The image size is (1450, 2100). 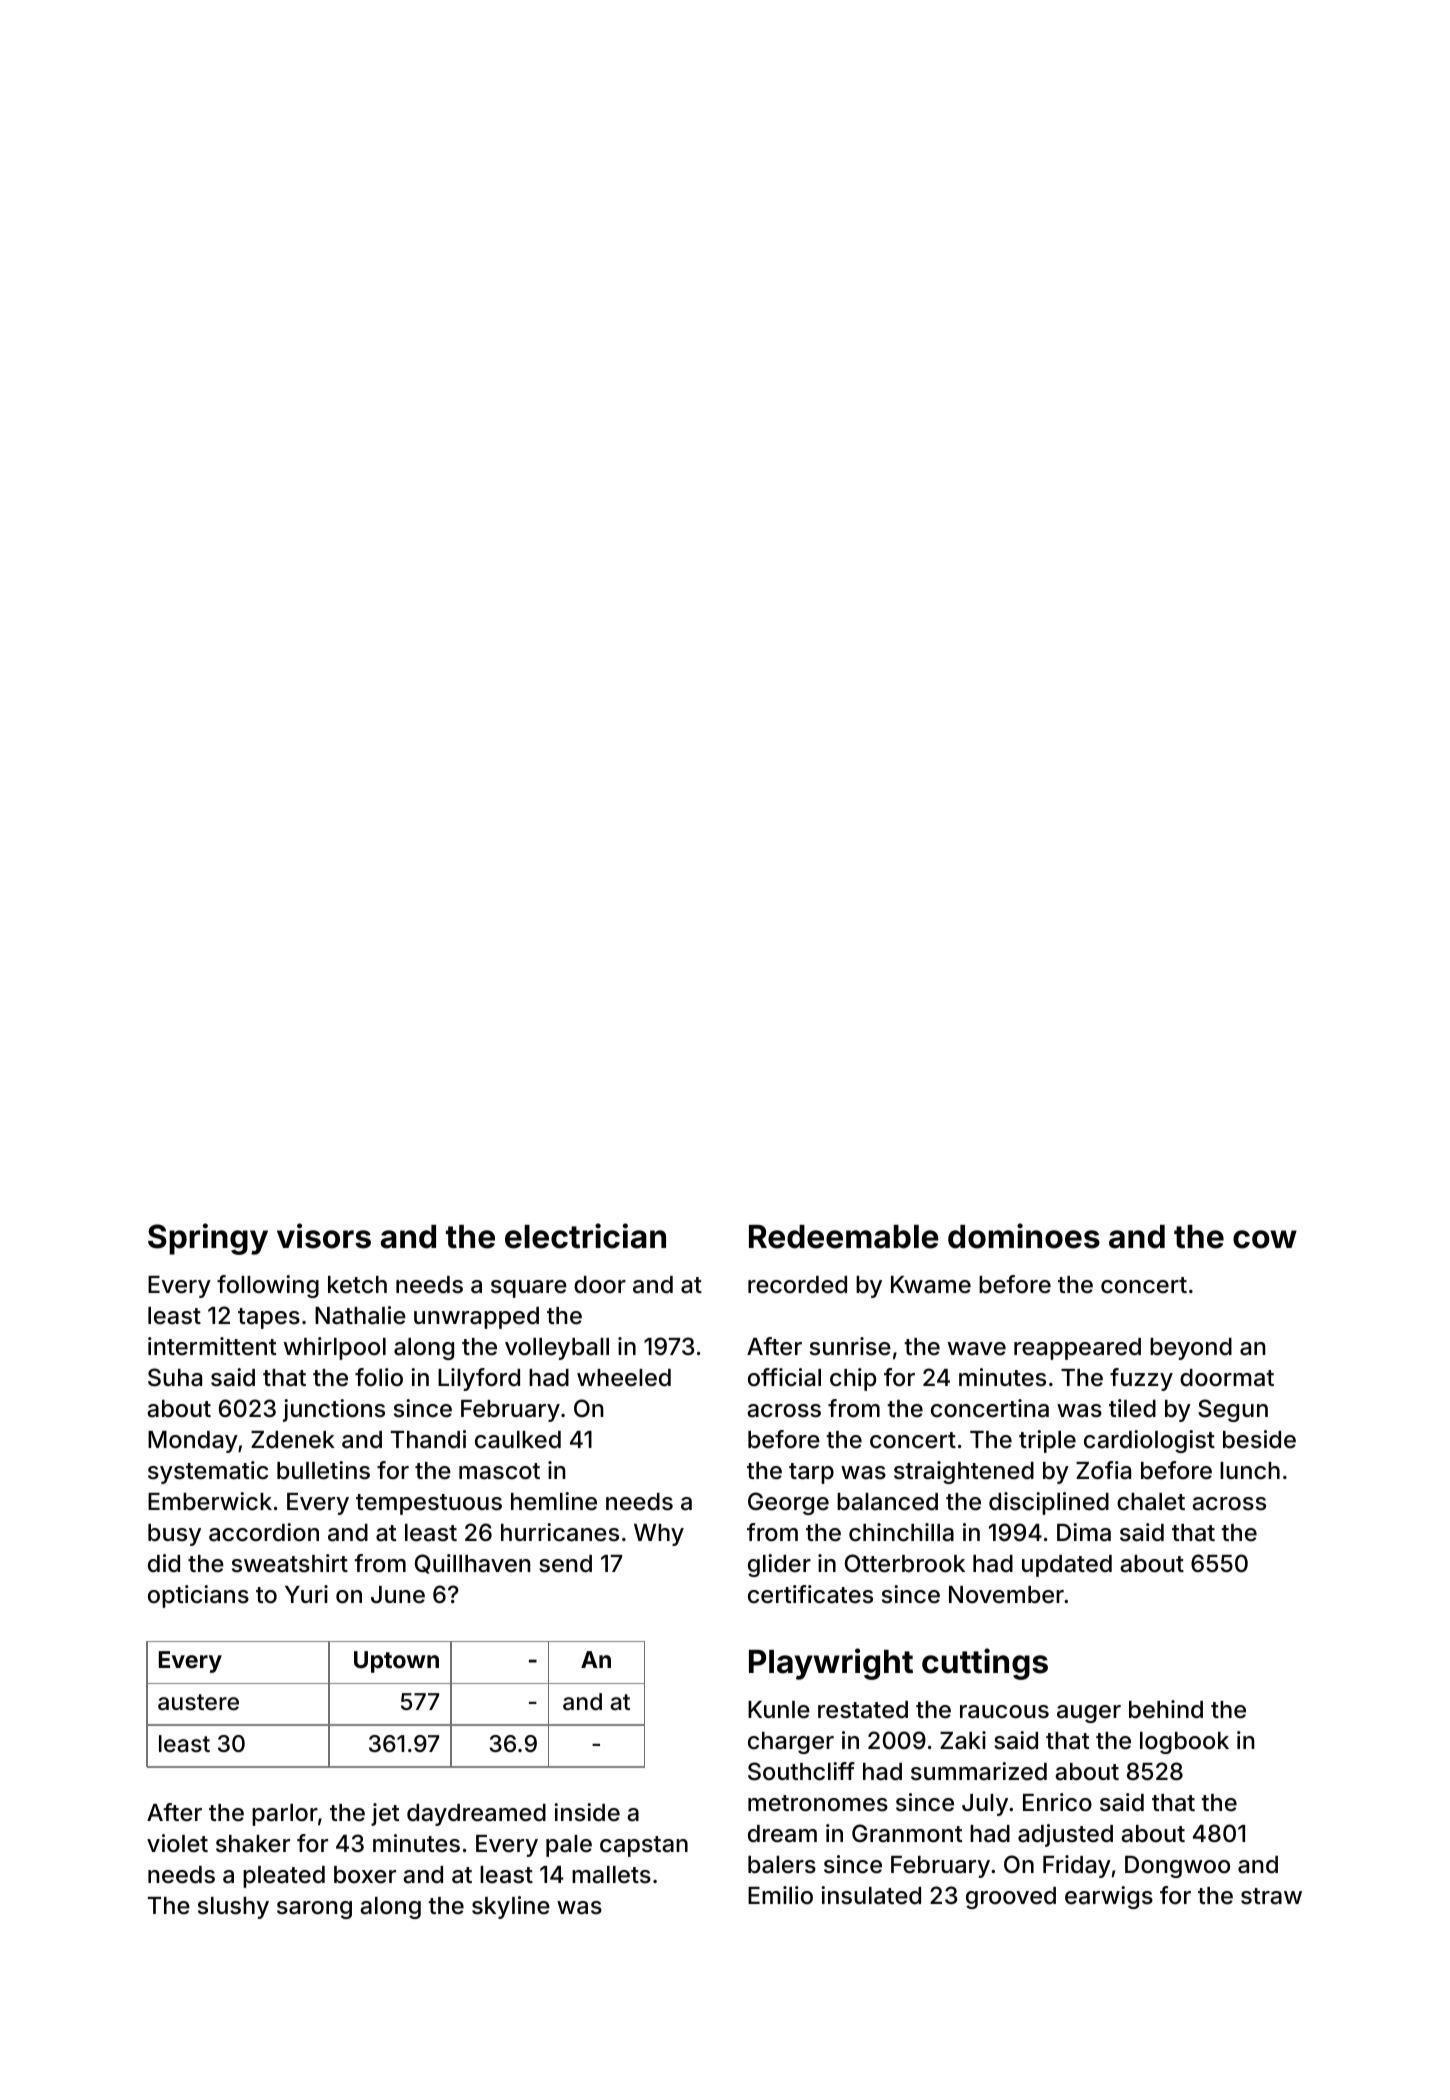 What do you see at coordinates (1089, 1714) in the screenshot?
I see `auger` at bounding box center [1089, 1714].
